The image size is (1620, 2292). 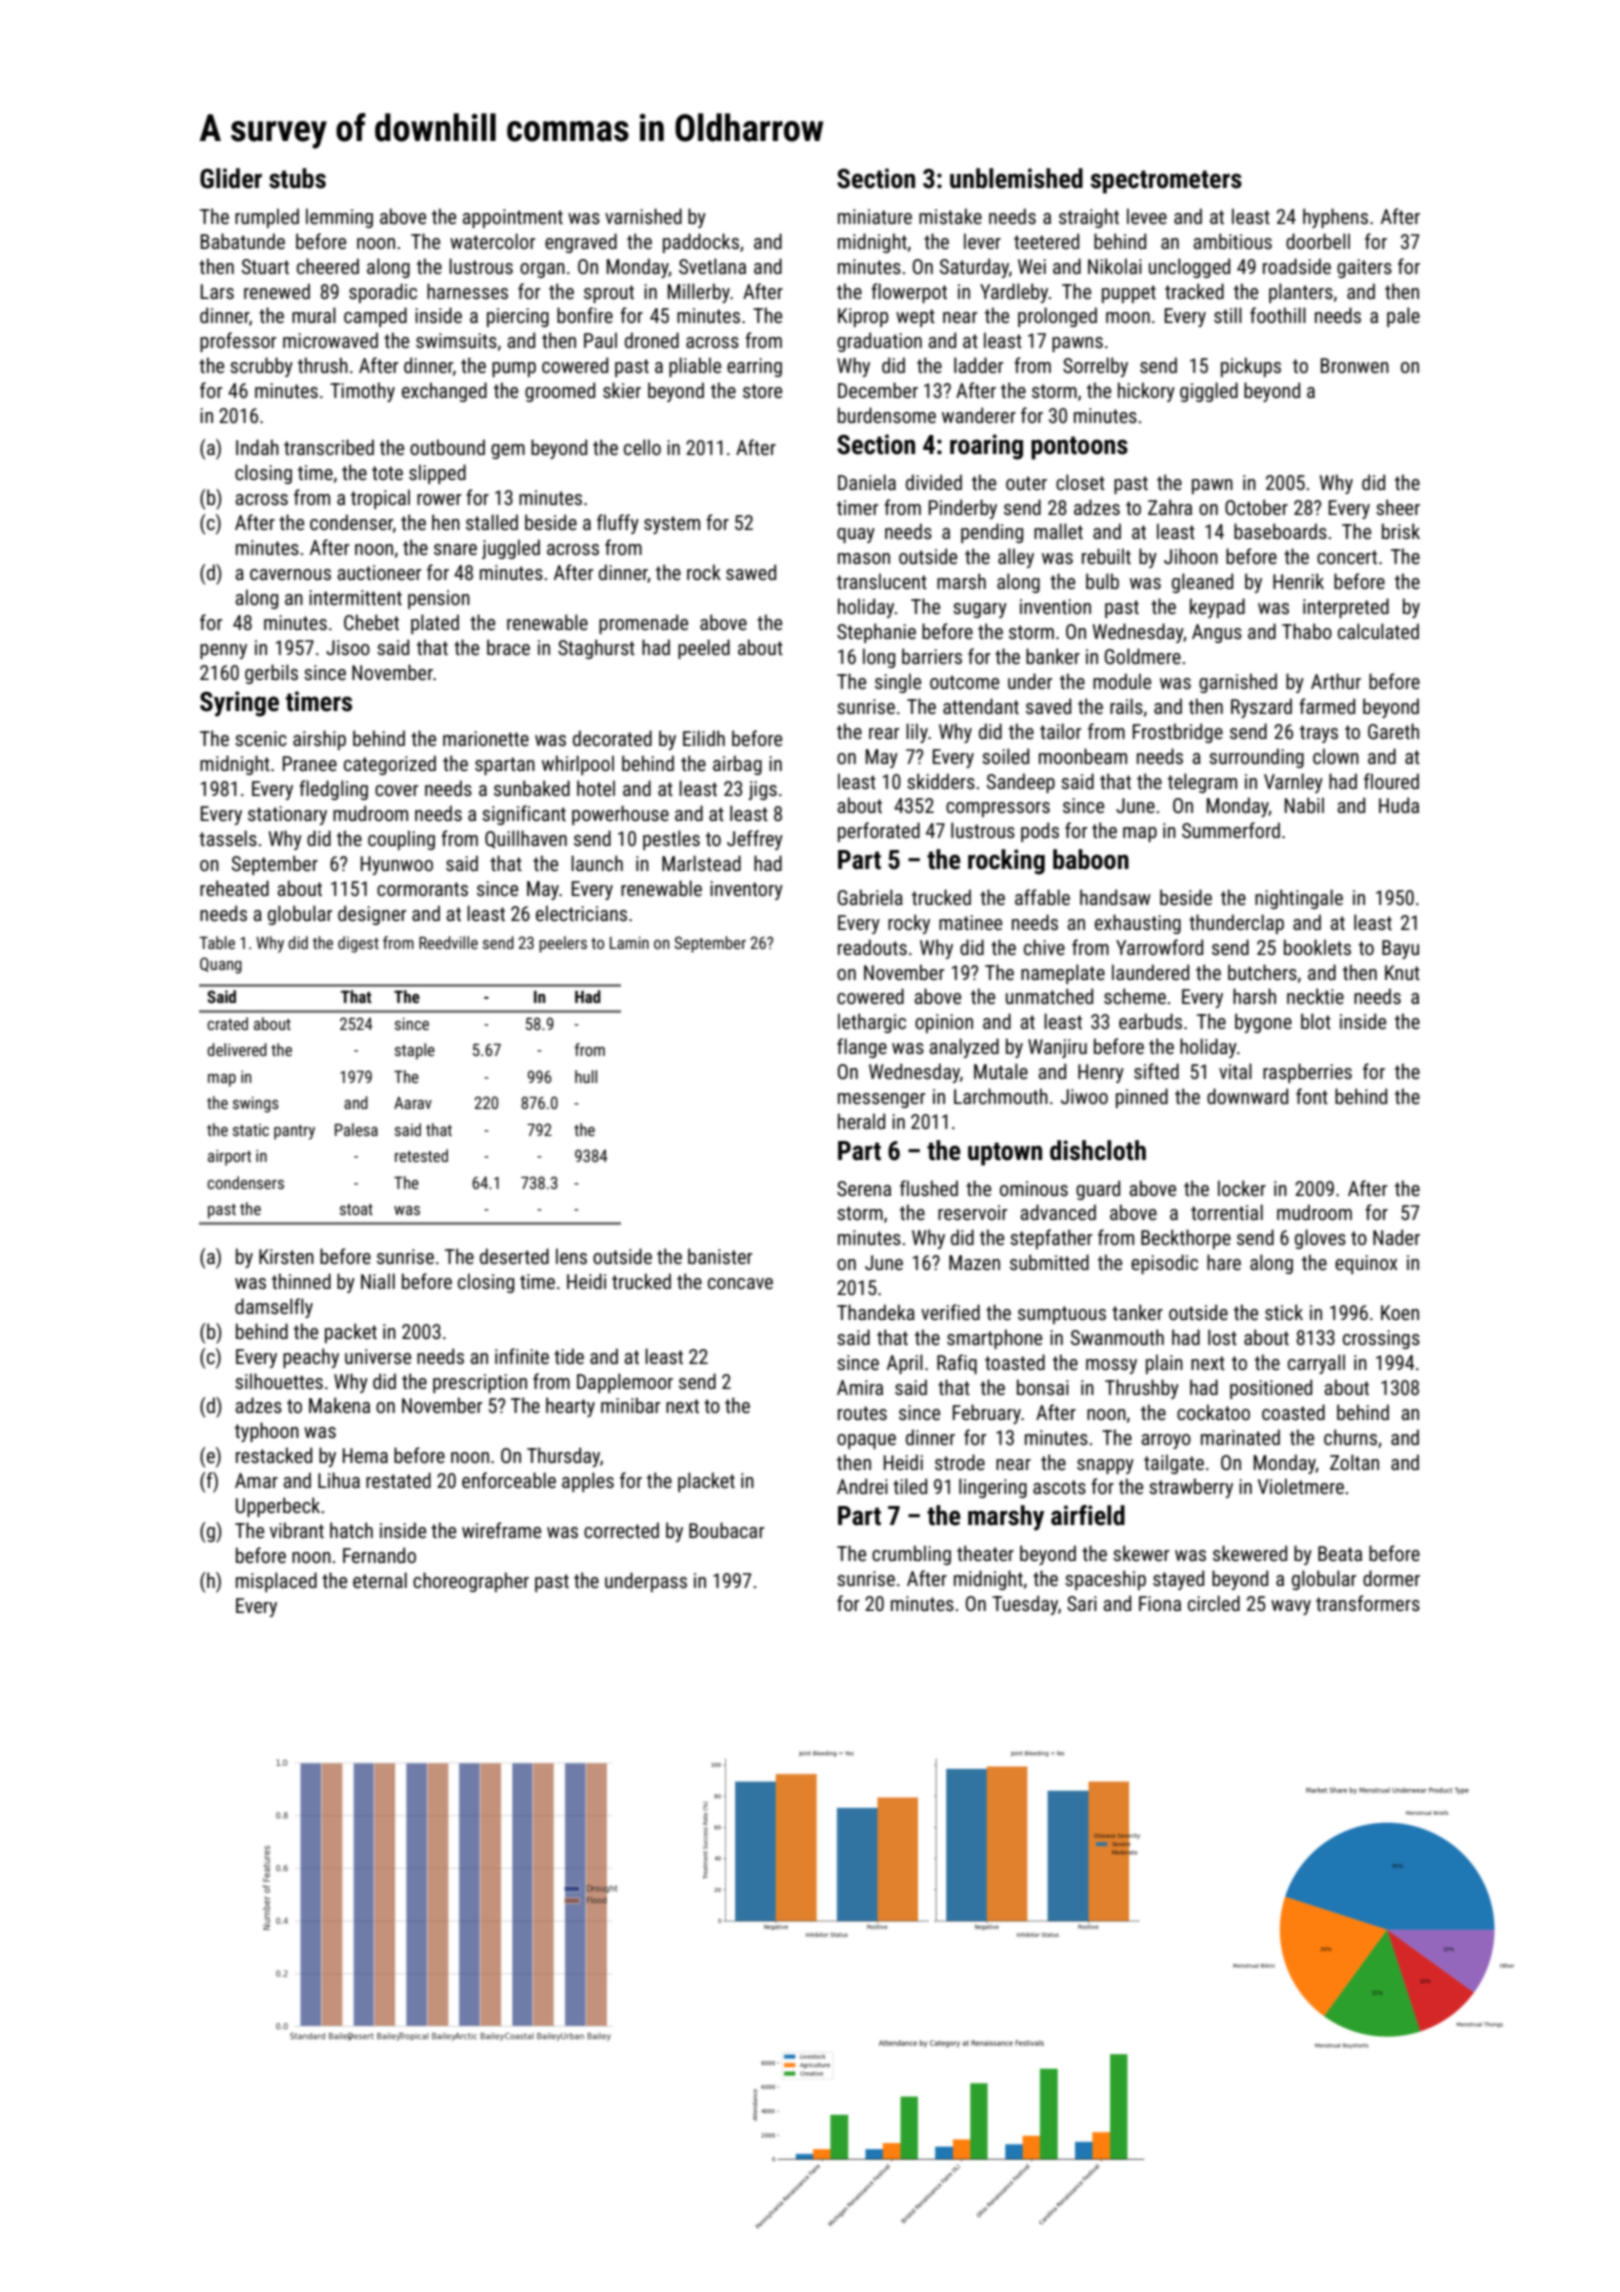 I want to click on Thandeka, so click(x=876, y=1312).
